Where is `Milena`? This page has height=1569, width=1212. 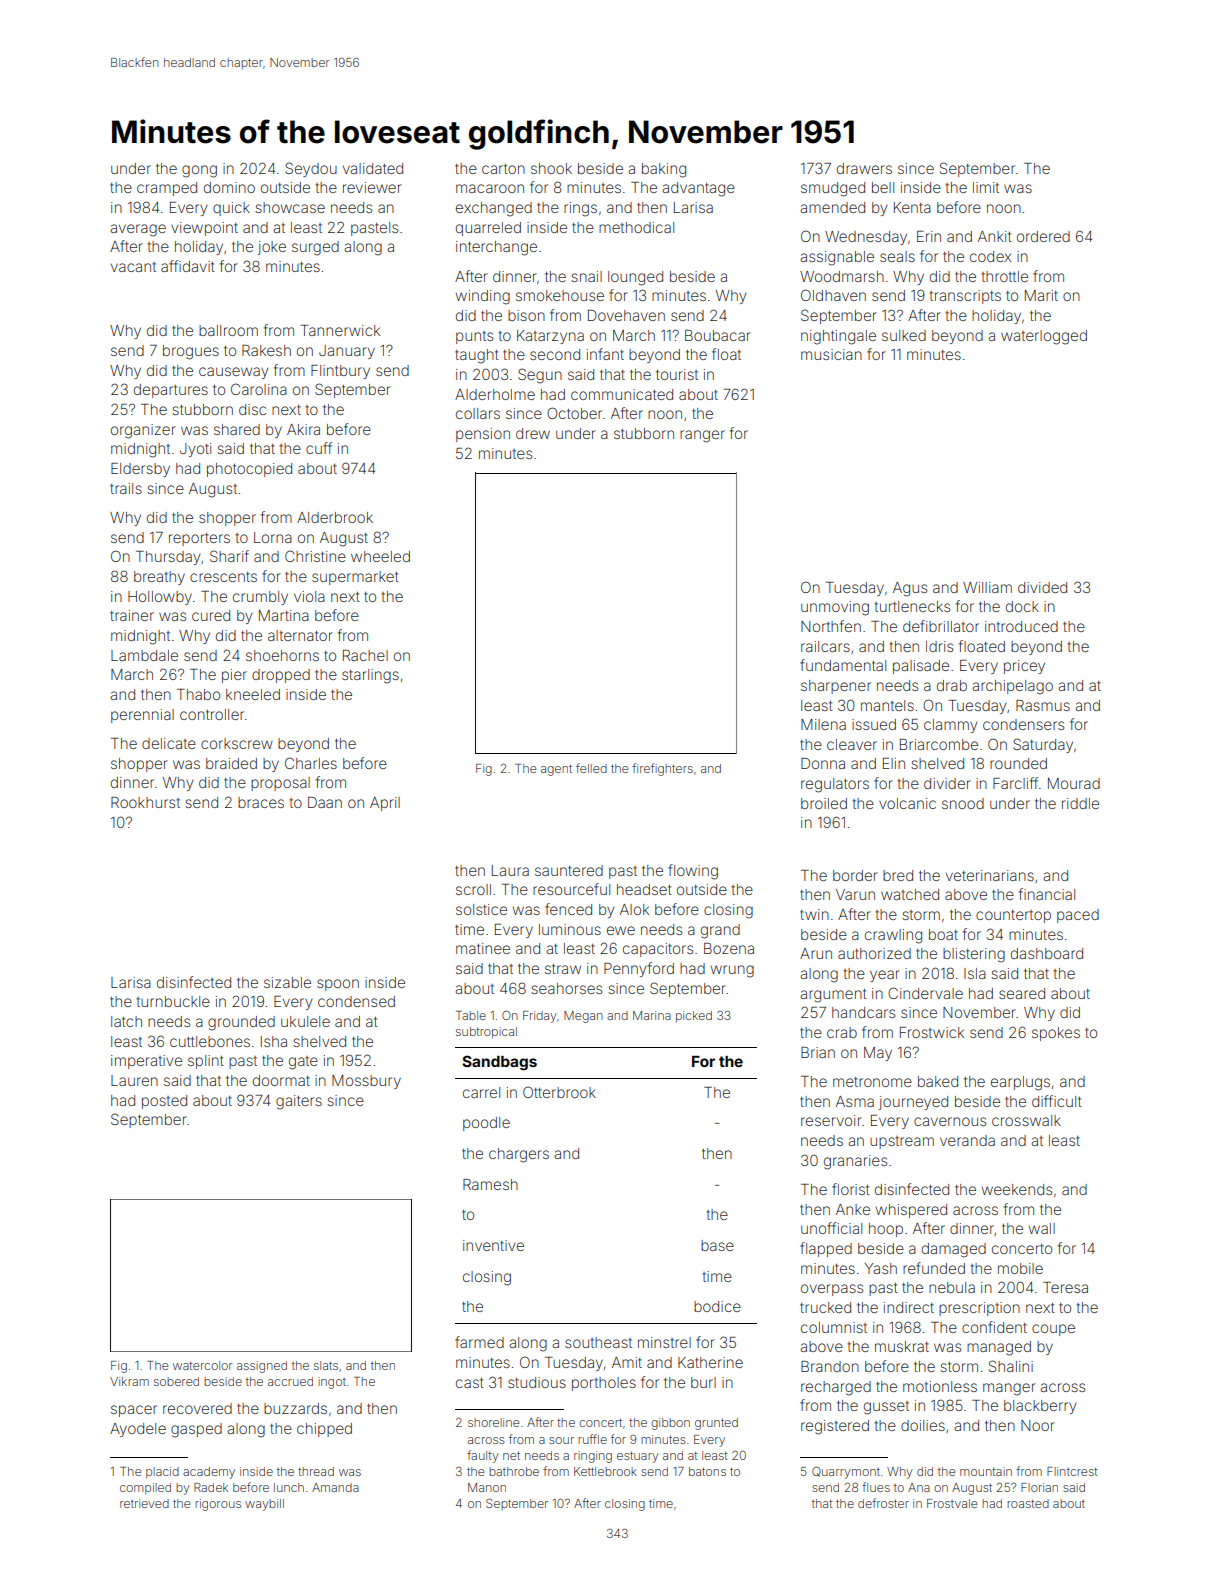 Milena is located at coordinates (823, 724).
